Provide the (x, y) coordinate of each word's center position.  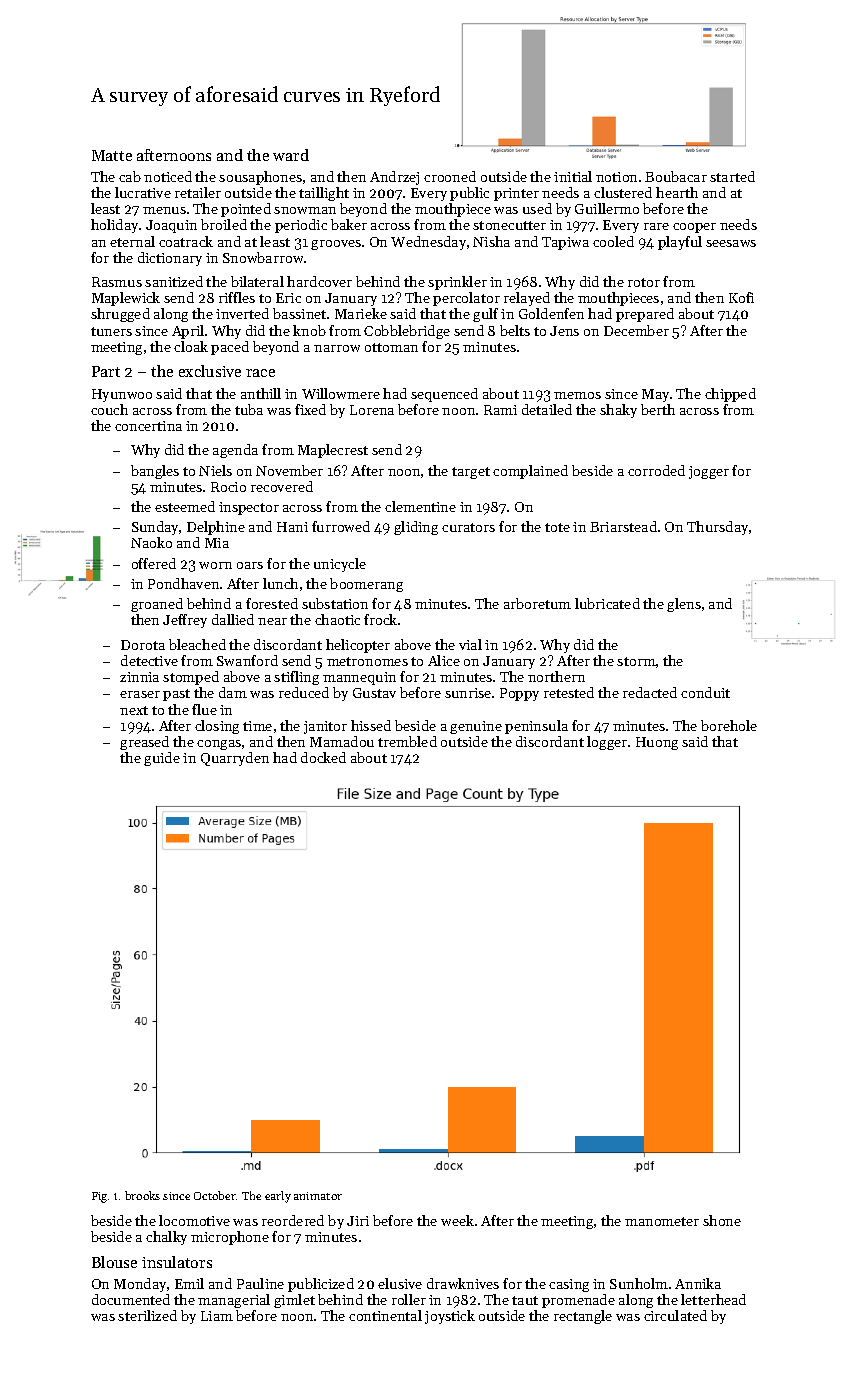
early (278, 1197)
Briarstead (623, 526)
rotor (644, 282)
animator (318, 1196)
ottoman (391, 347)
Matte (112, 155)
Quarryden (235, 759)
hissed (371, 725)
